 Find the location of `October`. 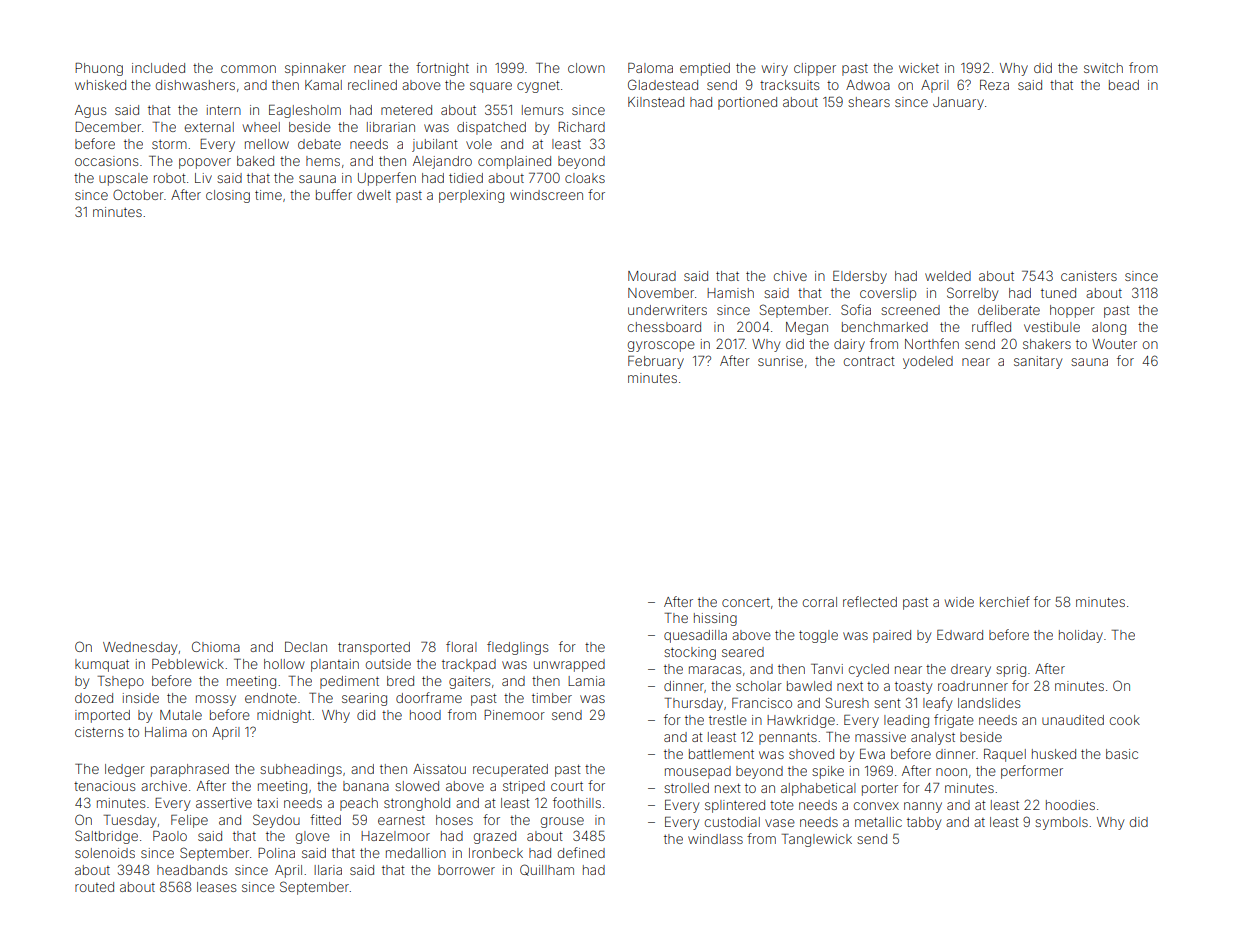

October is located at coordinates (138, 194).
